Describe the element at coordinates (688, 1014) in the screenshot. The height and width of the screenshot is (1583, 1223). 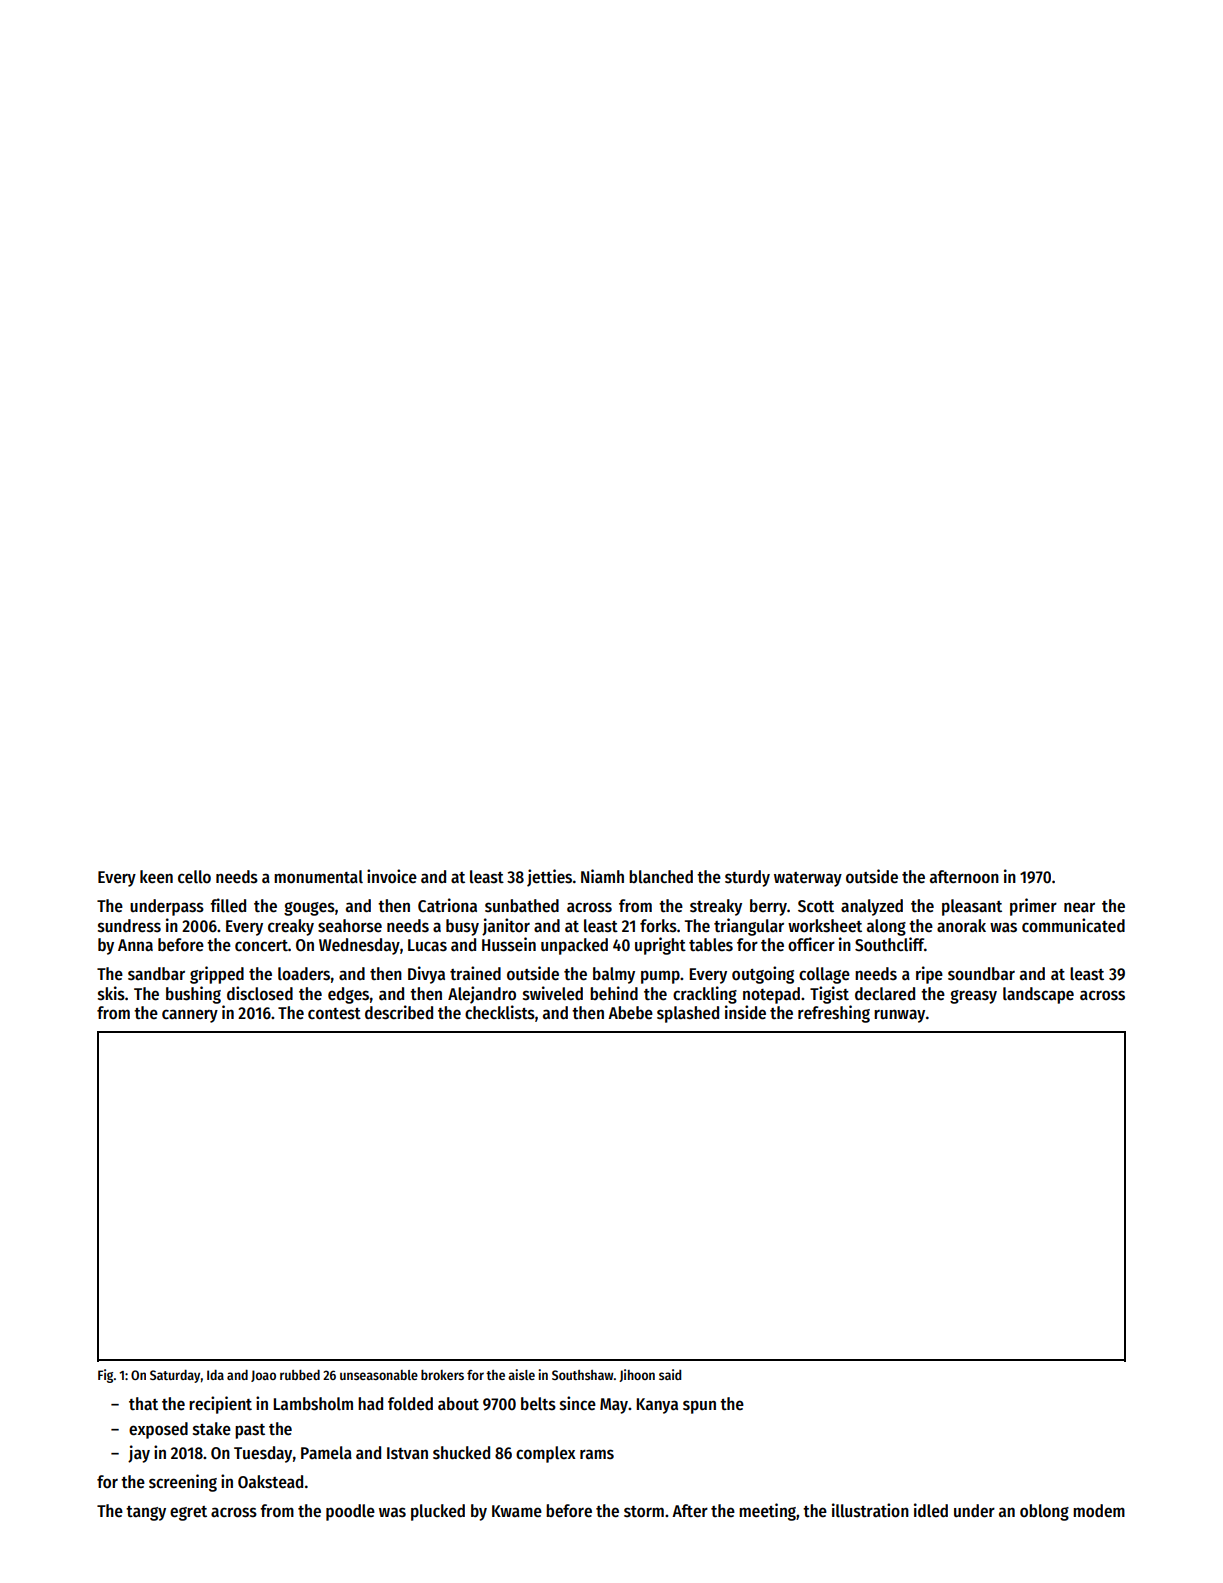
I see `splashed` at that location.
